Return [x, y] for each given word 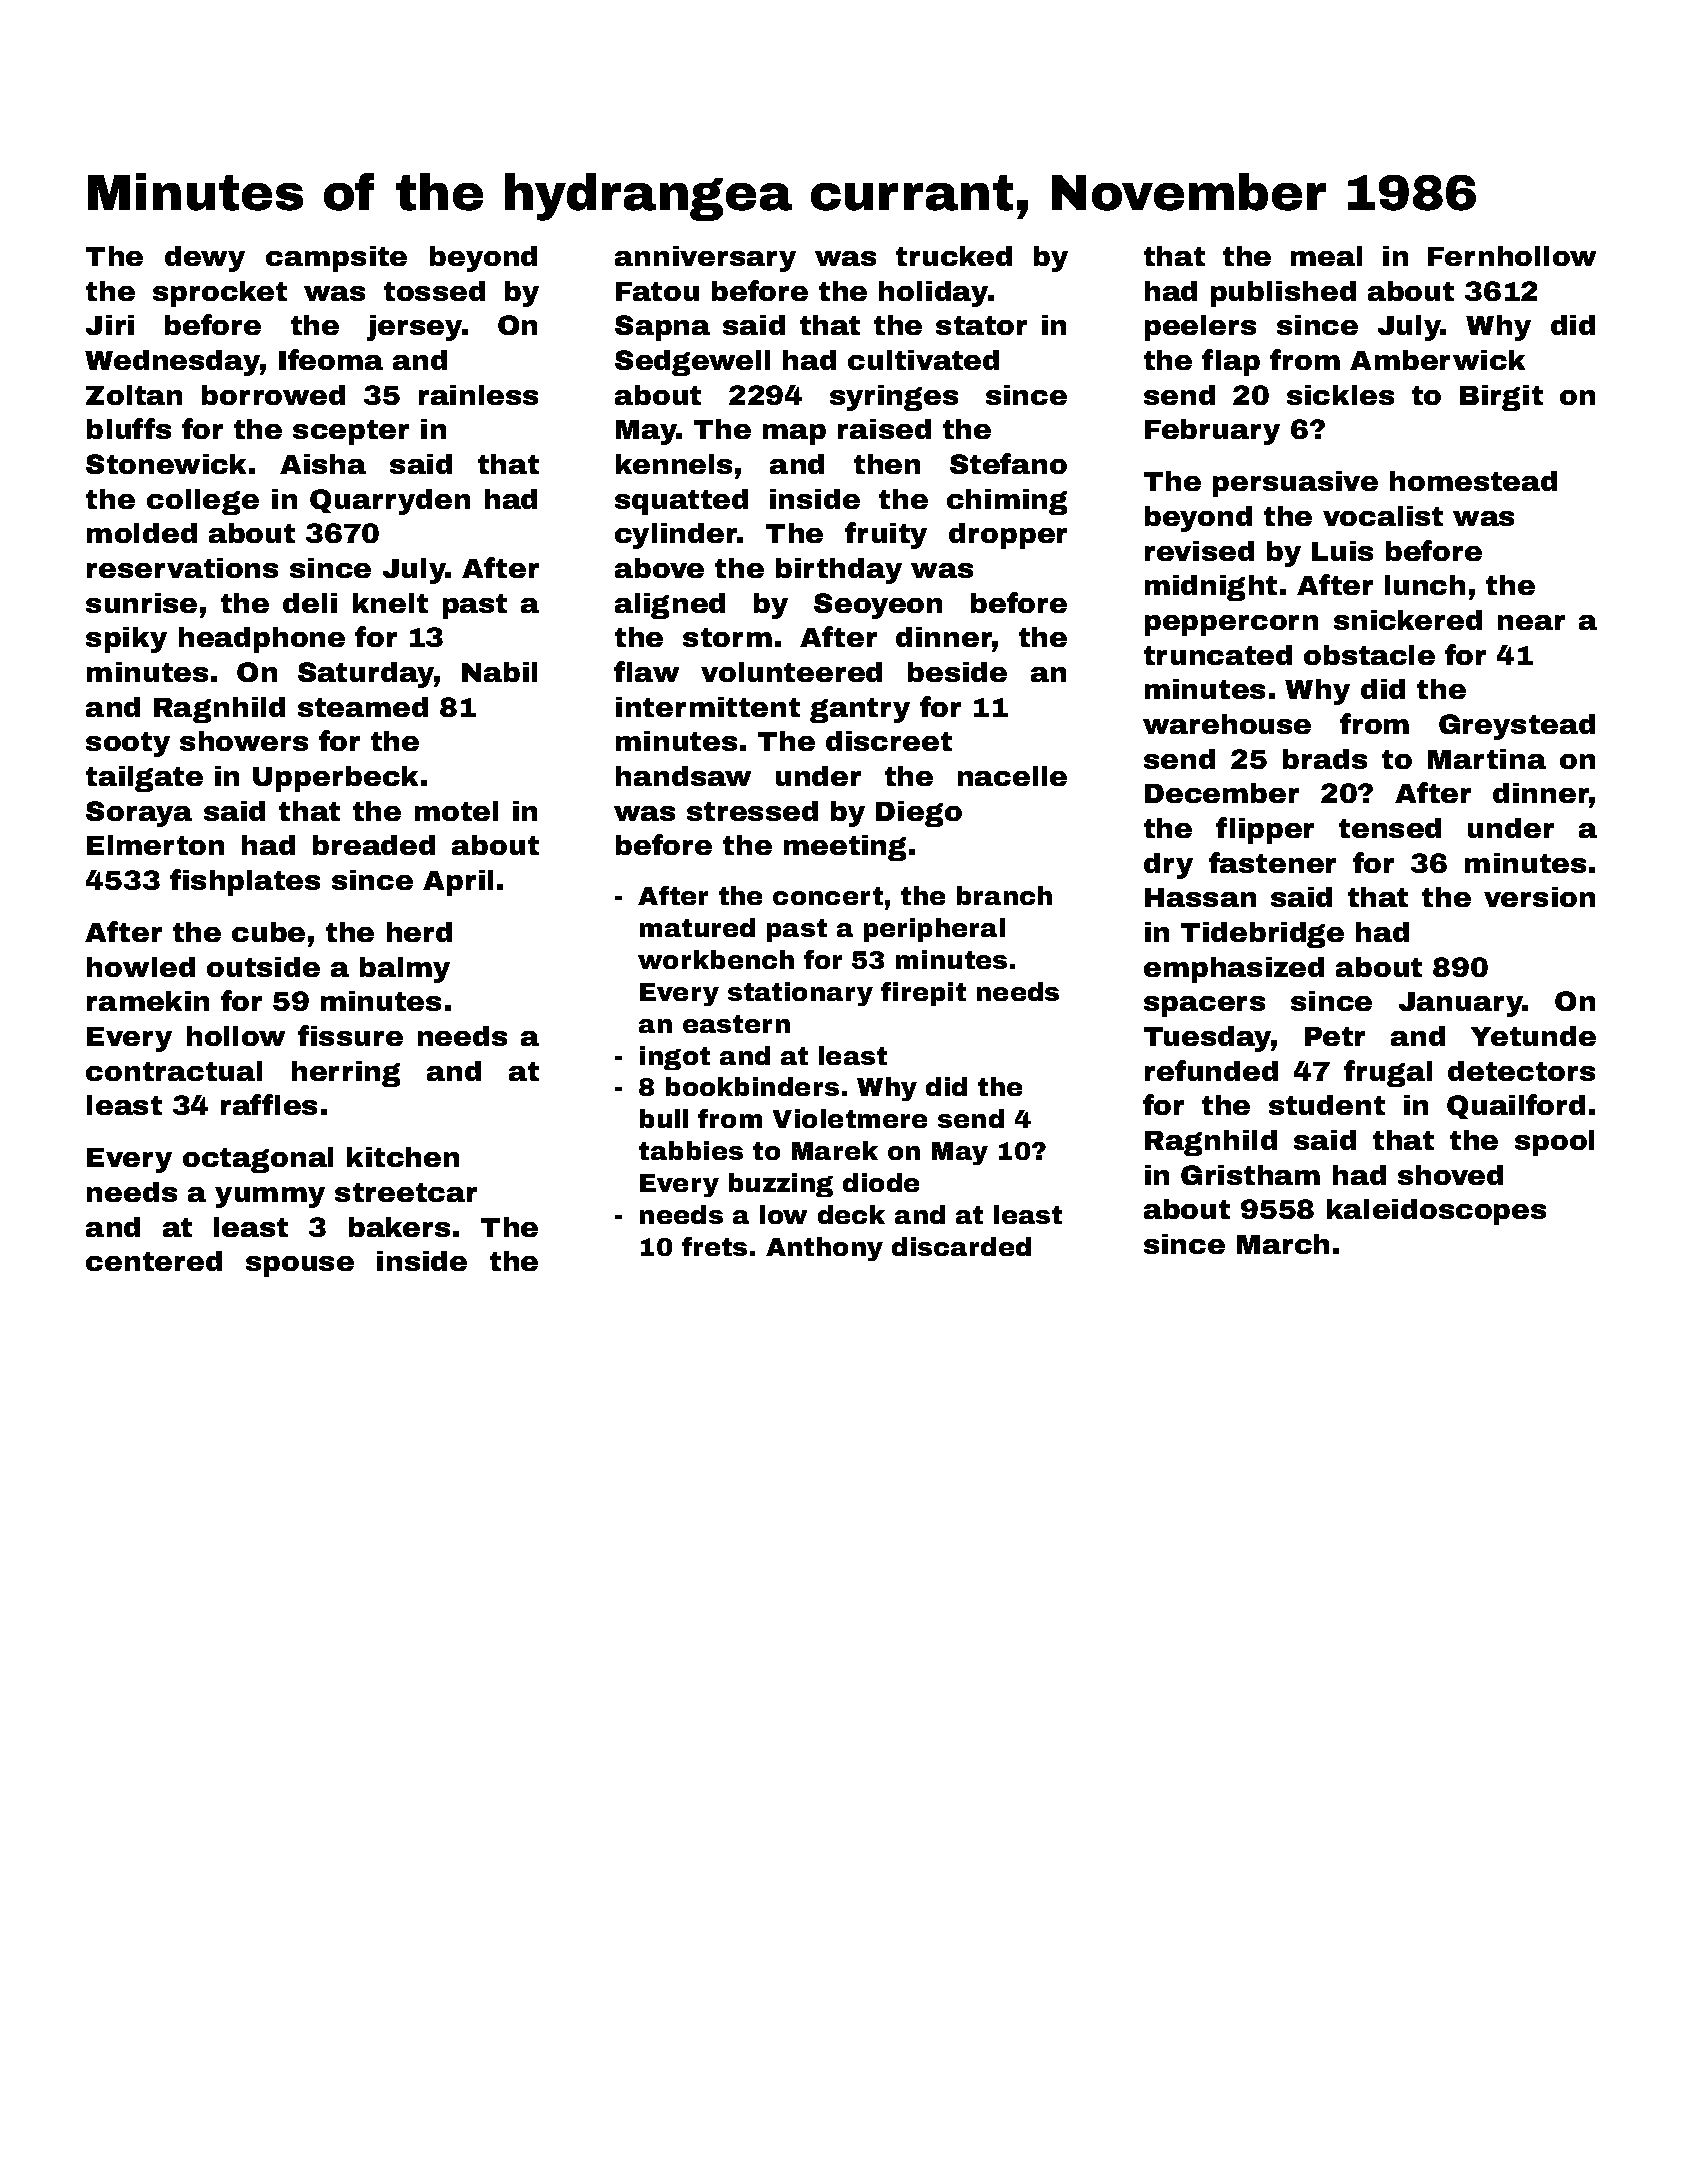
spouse [300, 1266]
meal [1326, 256]
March [1283, 1244]
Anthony [824, 1249]
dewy [205, 259]
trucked [954, 256]
